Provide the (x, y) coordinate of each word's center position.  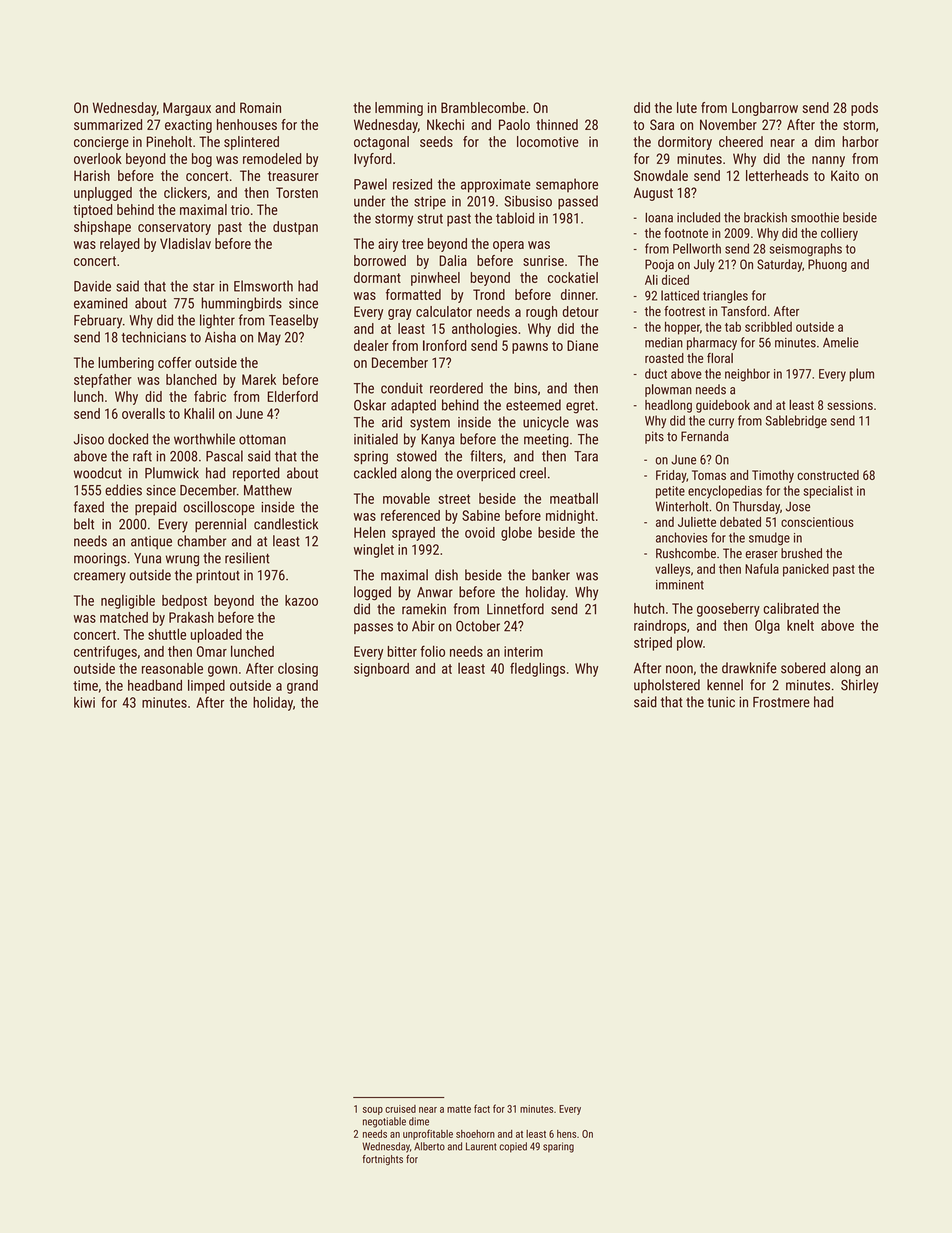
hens (566, 1134)
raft (142, 456)
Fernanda (705, 436)
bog (202, 160)
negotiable (384, 1122)
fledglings (537, 669)
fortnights (383, 1160)
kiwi (84, 702)
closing (298, 670)
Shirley (859, 686)
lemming (399, 109)
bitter (402, 651)
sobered (803, 668)
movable (406, 498)
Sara (662, 124)
